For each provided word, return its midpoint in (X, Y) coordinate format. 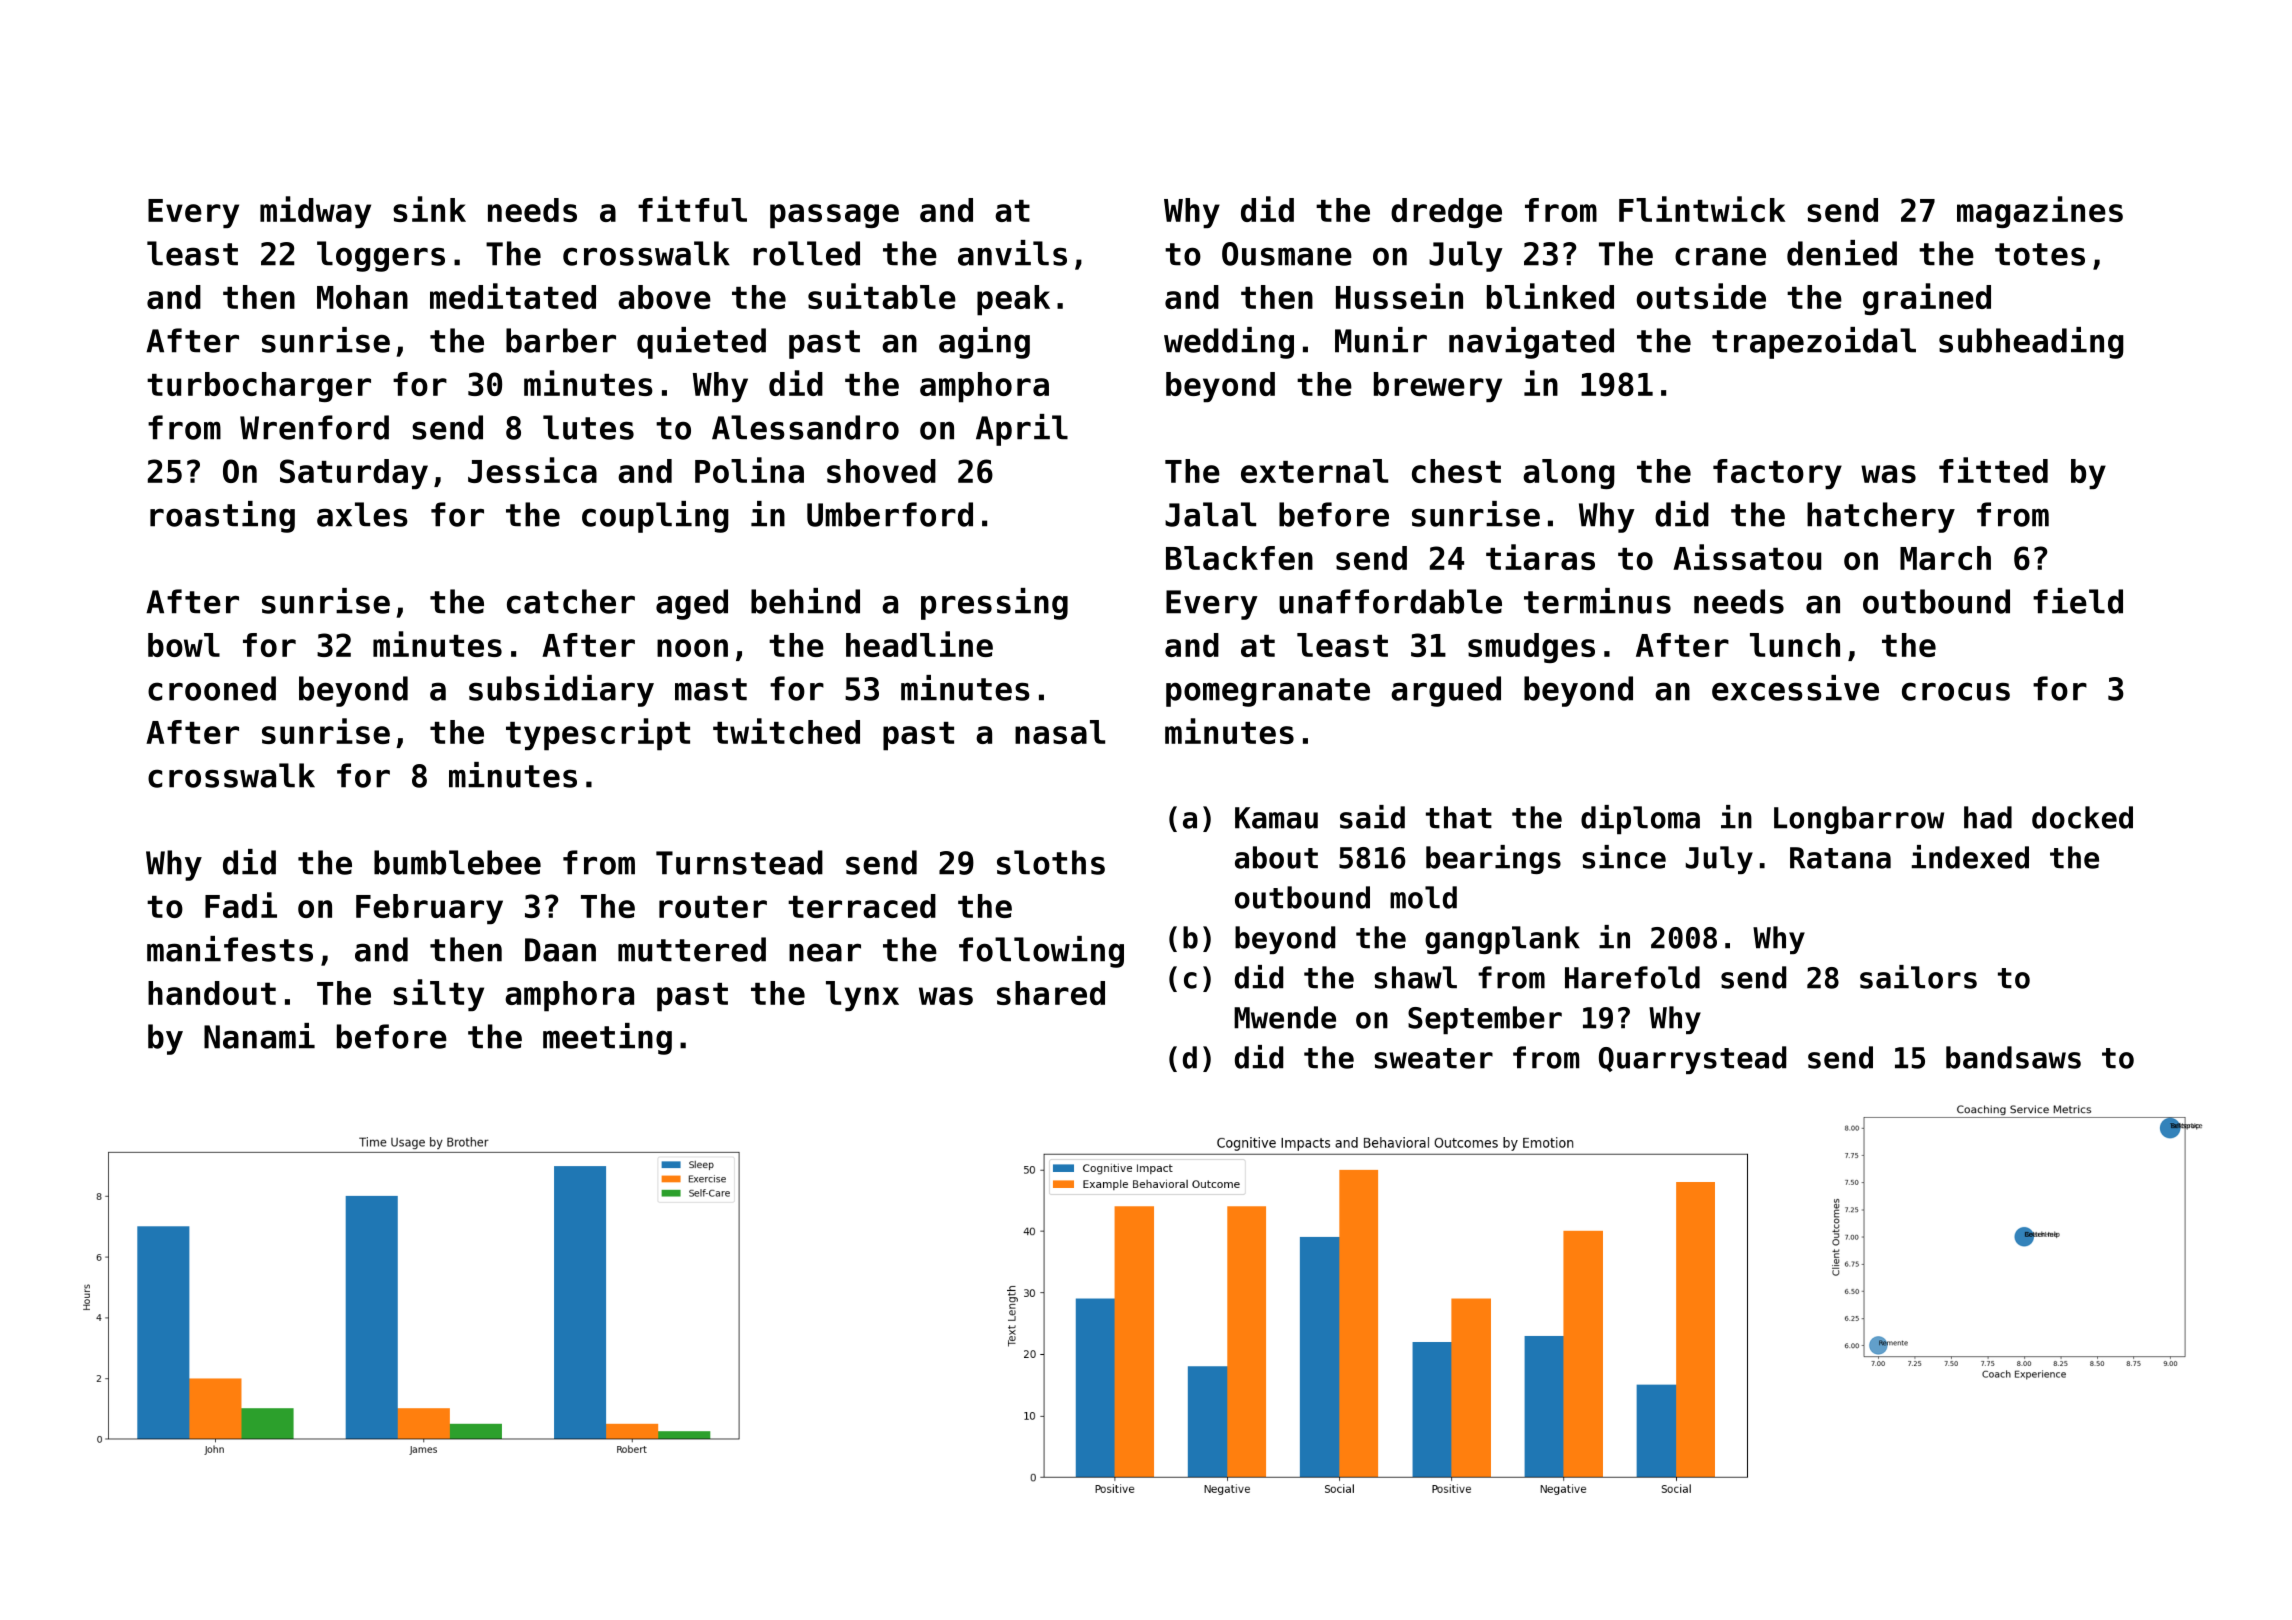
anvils (1012, 253)
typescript (598, 734)
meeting (607, 1039)
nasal (1060, 732)
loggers (381, 256)
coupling (655, 517)
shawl (1415, 977)
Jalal (1210, 514)
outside (1701, 296)
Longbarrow (1859, 820)
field (2078, 601)
